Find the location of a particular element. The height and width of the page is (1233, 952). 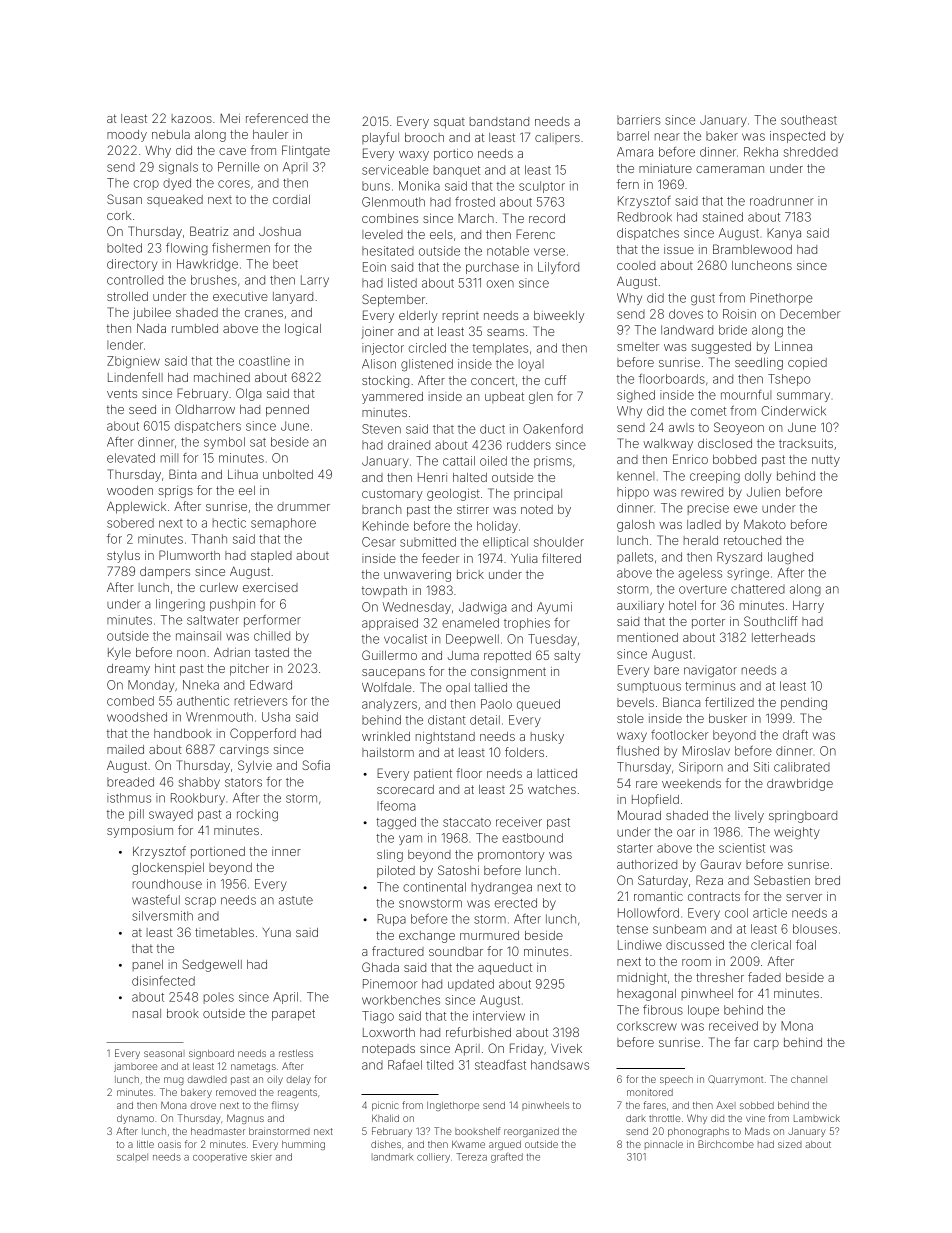

vents is located at coordinates (122, 393).
